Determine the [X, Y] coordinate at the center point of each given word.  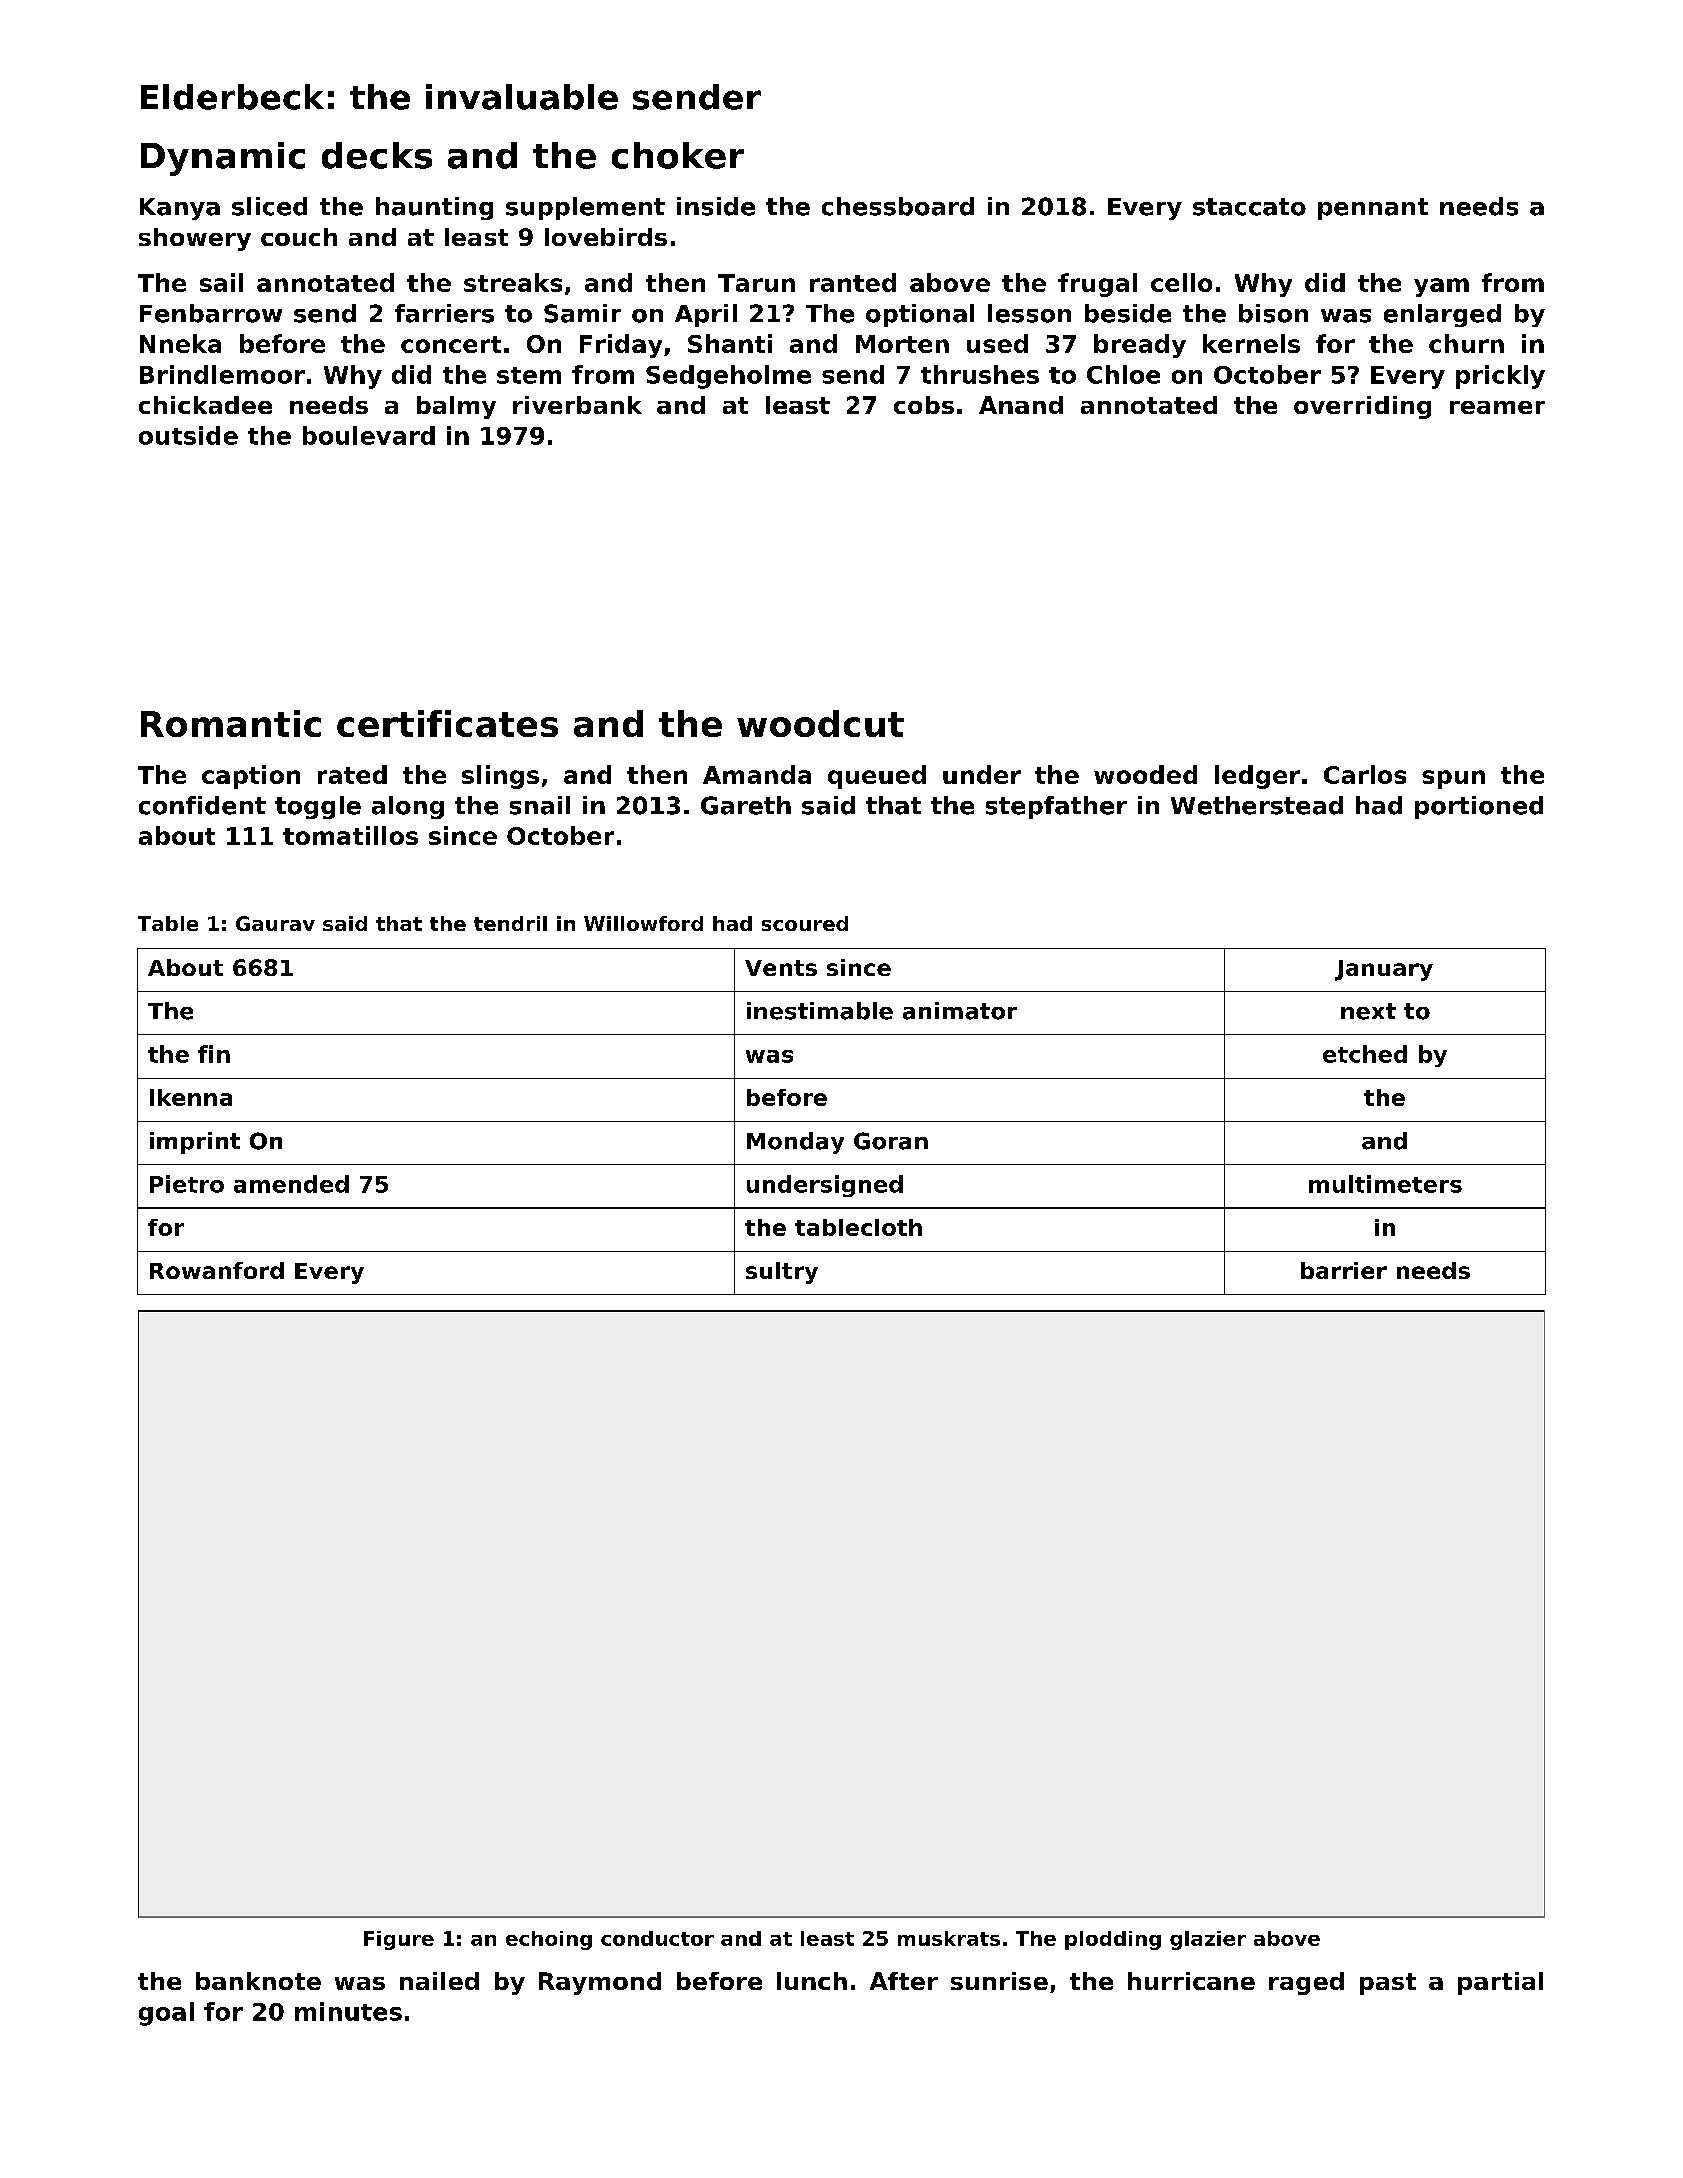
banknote [258, 1981]
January [1384, 970]
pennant [1373, 209]
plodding [1113, 1940]
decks [377, 155]
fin [214, 1054]
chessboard [898, 206]
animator [960, 1011]
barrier [1344, 1270]
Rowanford [217, 1270]
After [904, 1981]
